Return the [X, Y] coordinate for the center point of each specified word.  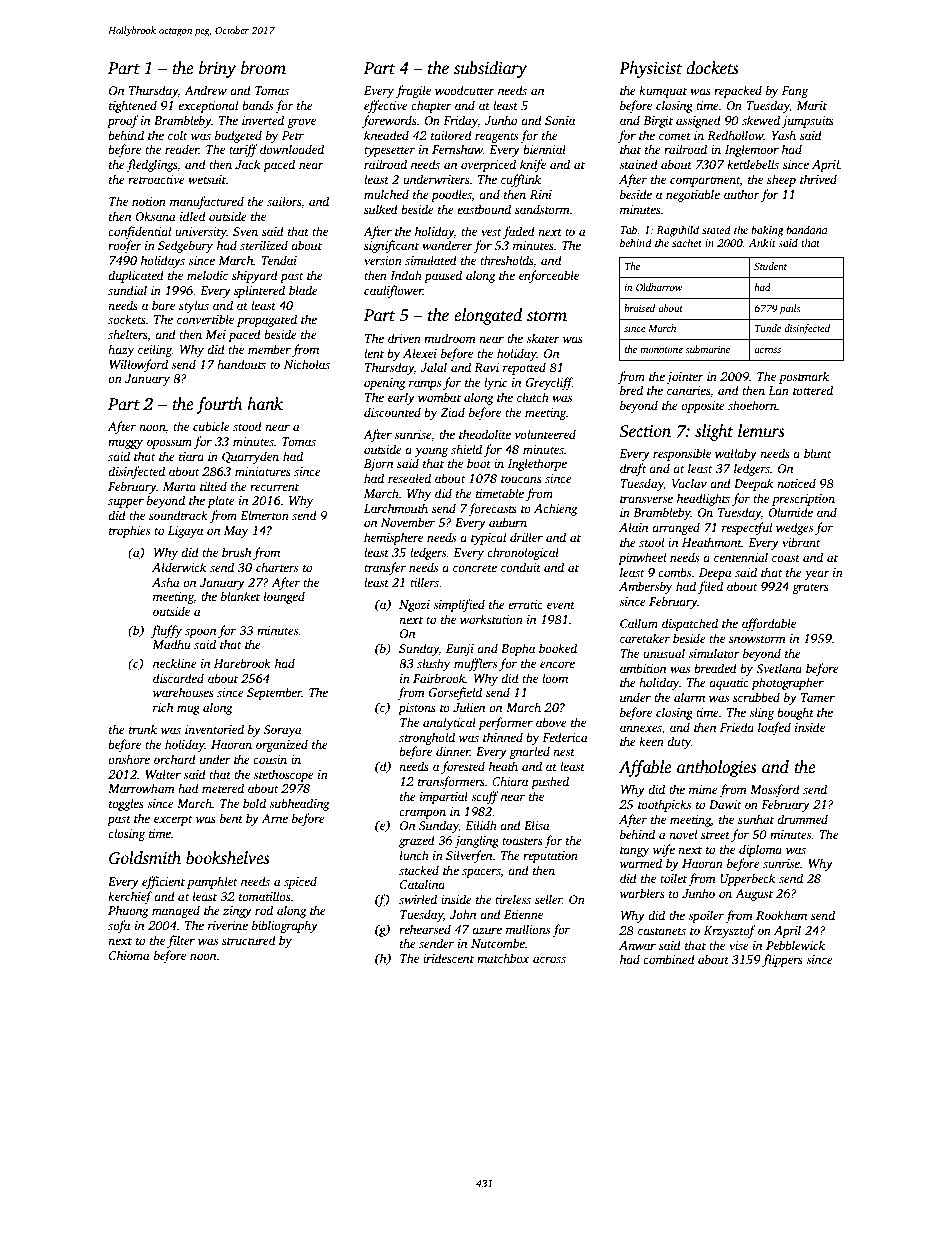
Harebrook [242, 663]
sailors [284, 201]
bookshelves [228, 858]
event [561, 605]
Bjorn [378, 465]
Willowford [138, 365]
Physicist [650, 69]
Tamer [818, 697]
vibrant [801, 542]
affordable [769, 624]
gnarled [529, 752]
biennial [544, 149]
